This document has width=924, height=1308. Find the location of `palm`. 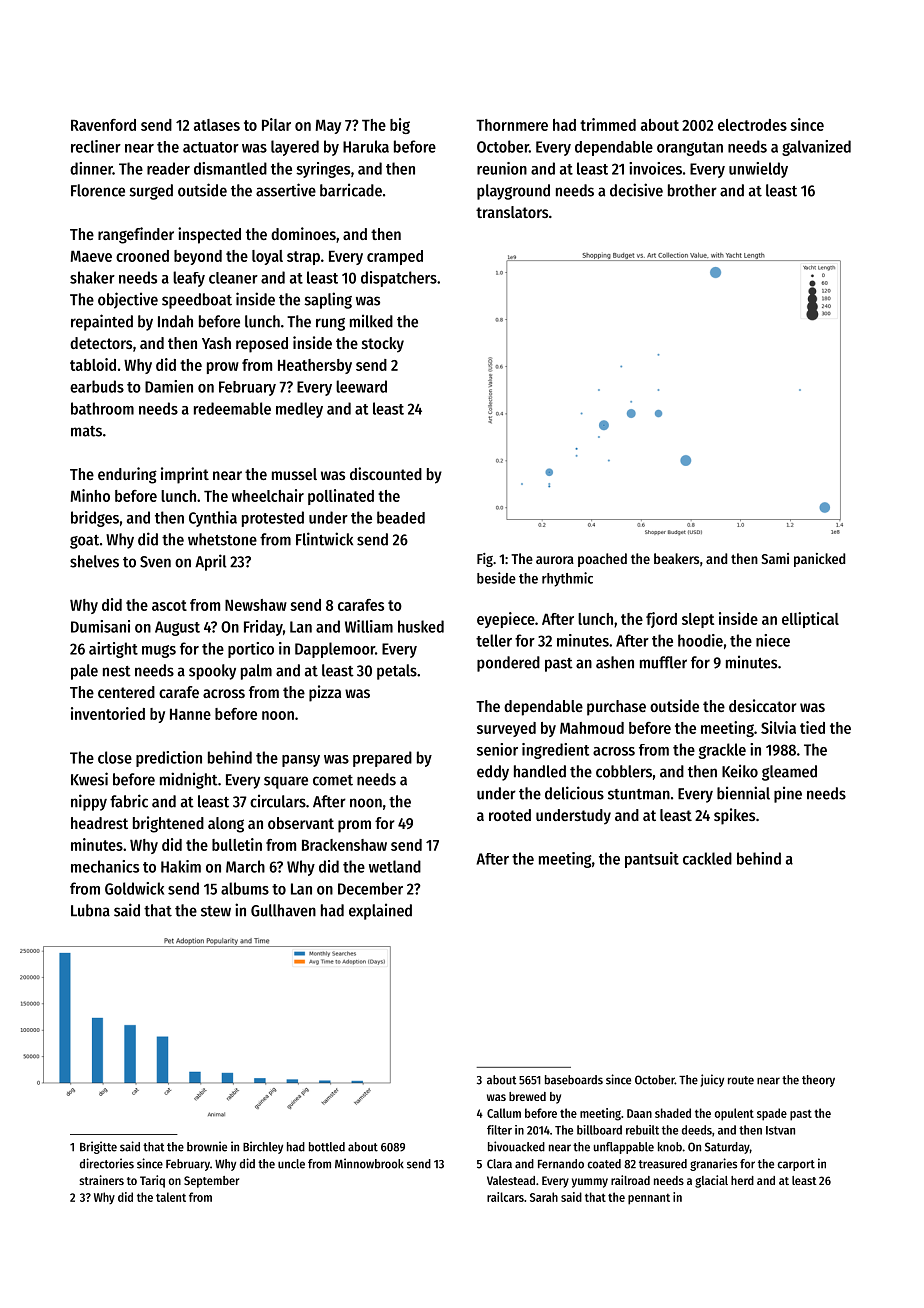

palm is located at coordinates (256, 672).
